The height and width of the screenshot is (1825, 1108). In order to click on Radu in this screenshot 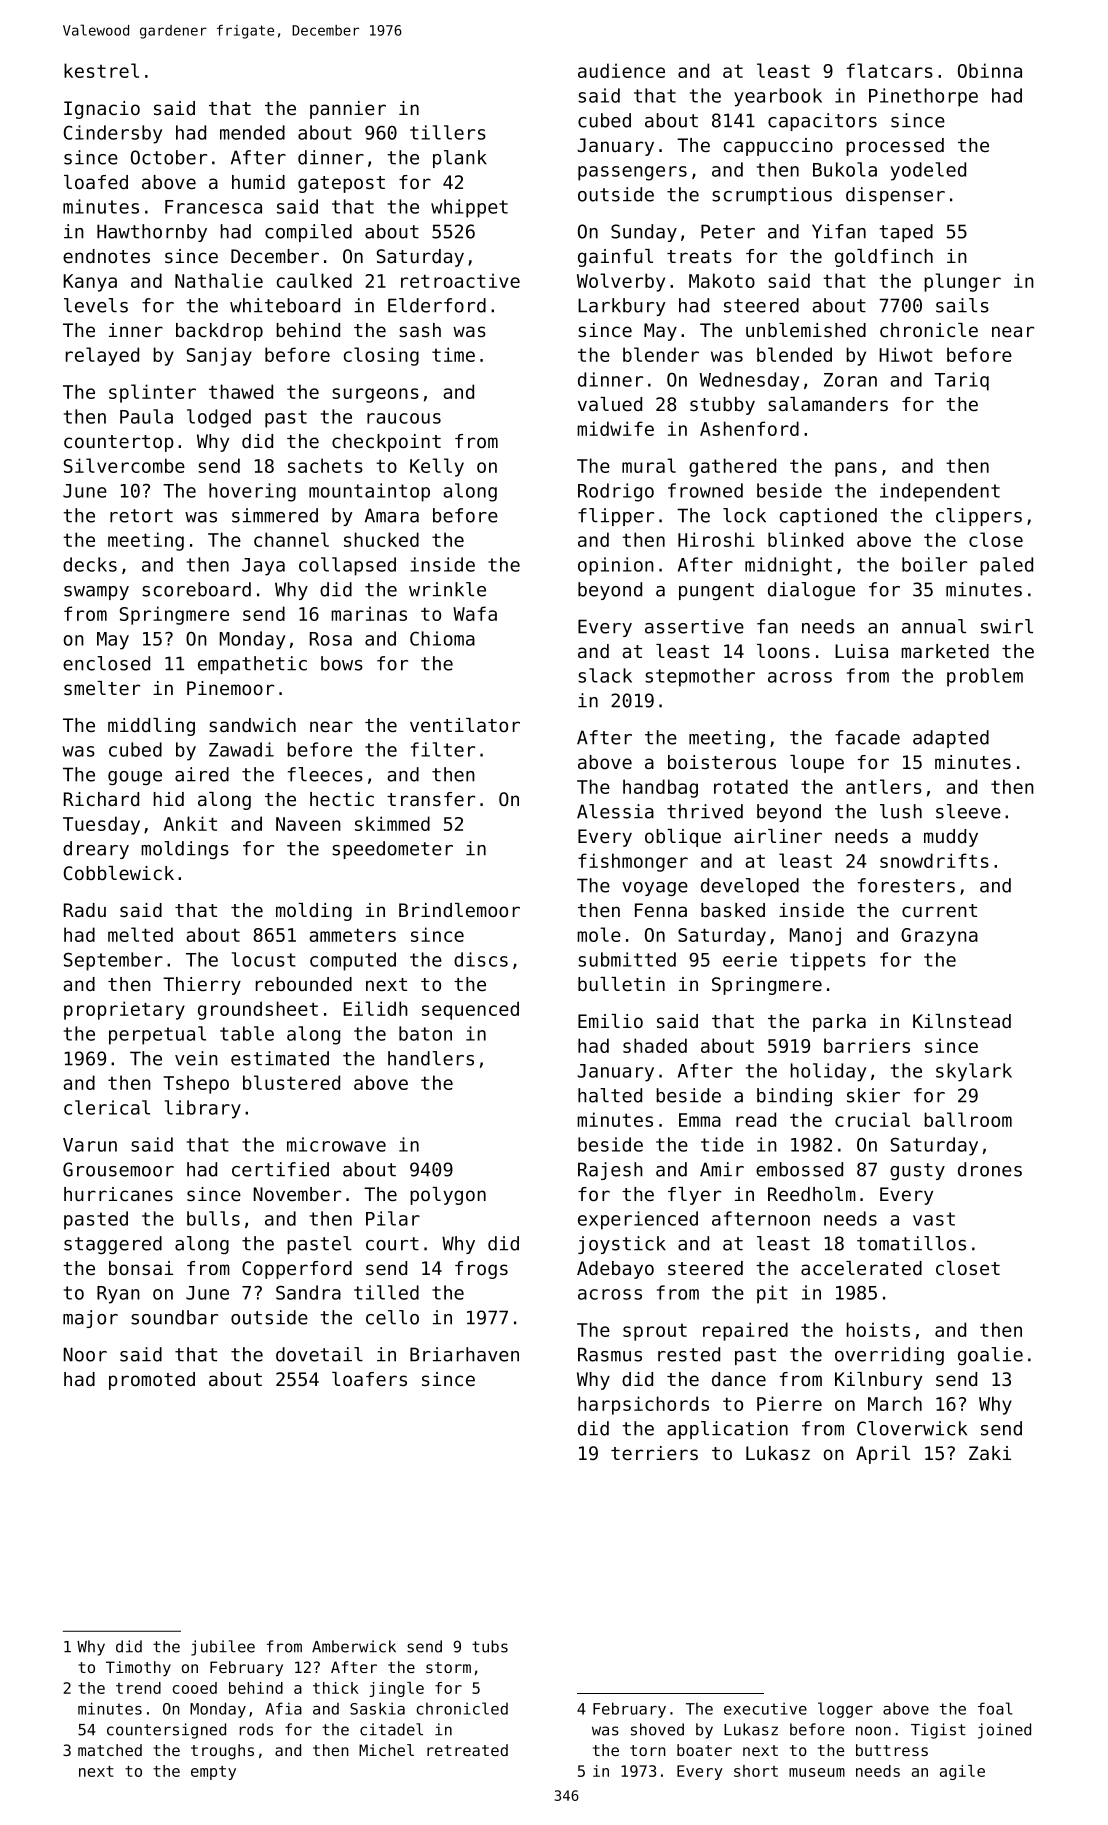, I will do `click(85, 910)`.
